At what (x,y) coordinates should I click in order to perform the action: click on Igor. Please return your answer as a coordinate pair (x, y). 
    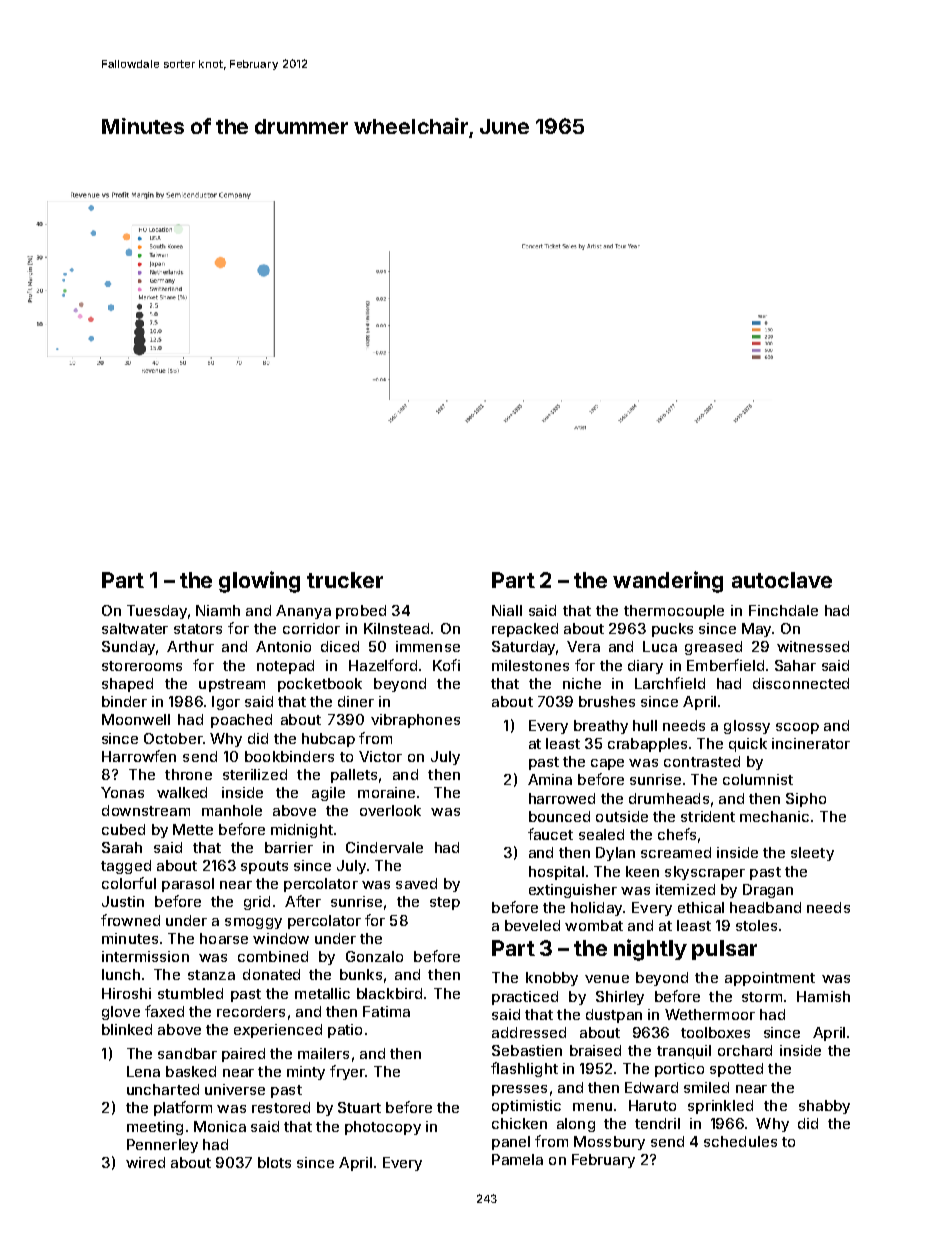
    Looking at the image, I should click on (226, 703).
